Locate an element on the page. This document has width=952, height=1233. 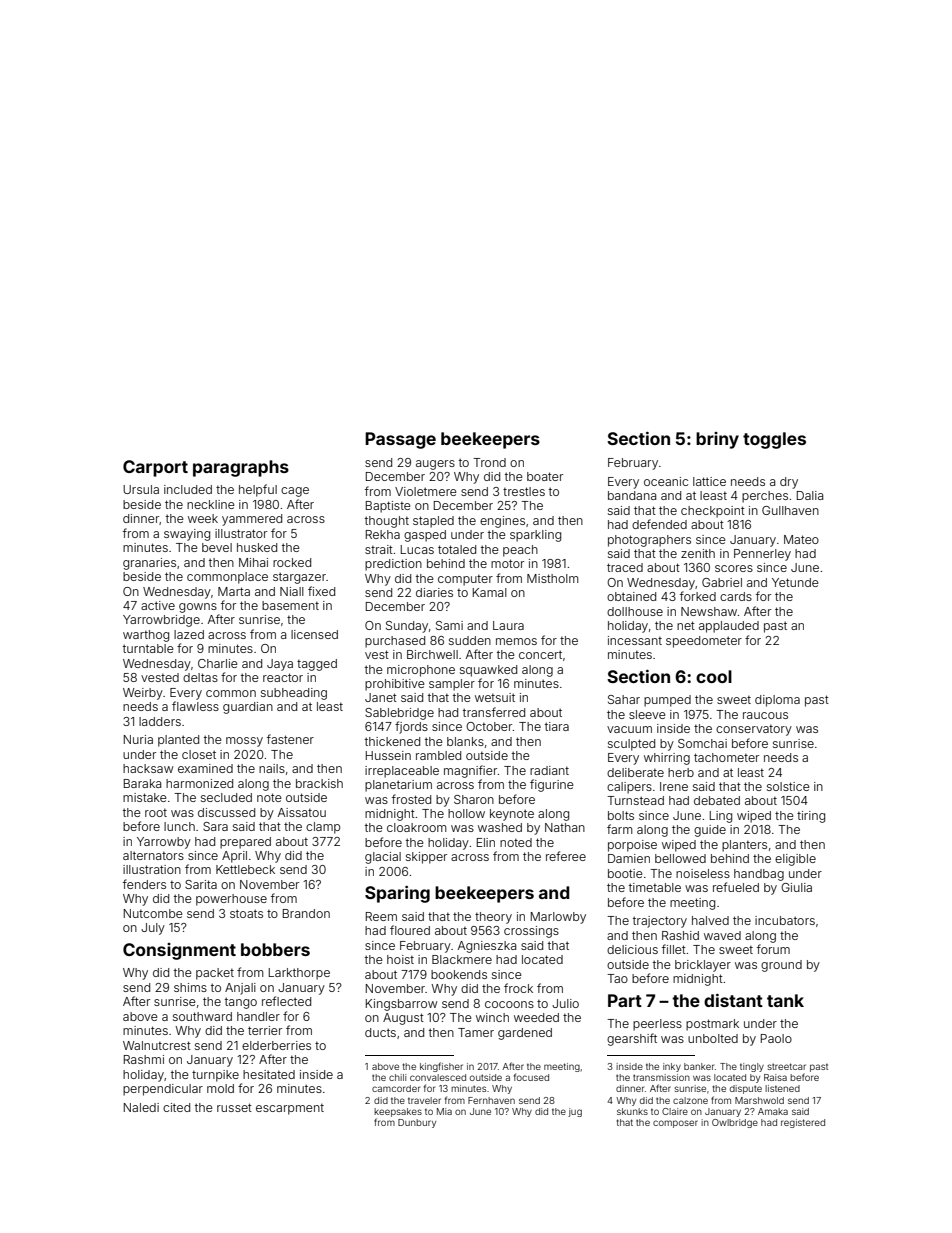
Ursula is located at coordinates (141, 489).
